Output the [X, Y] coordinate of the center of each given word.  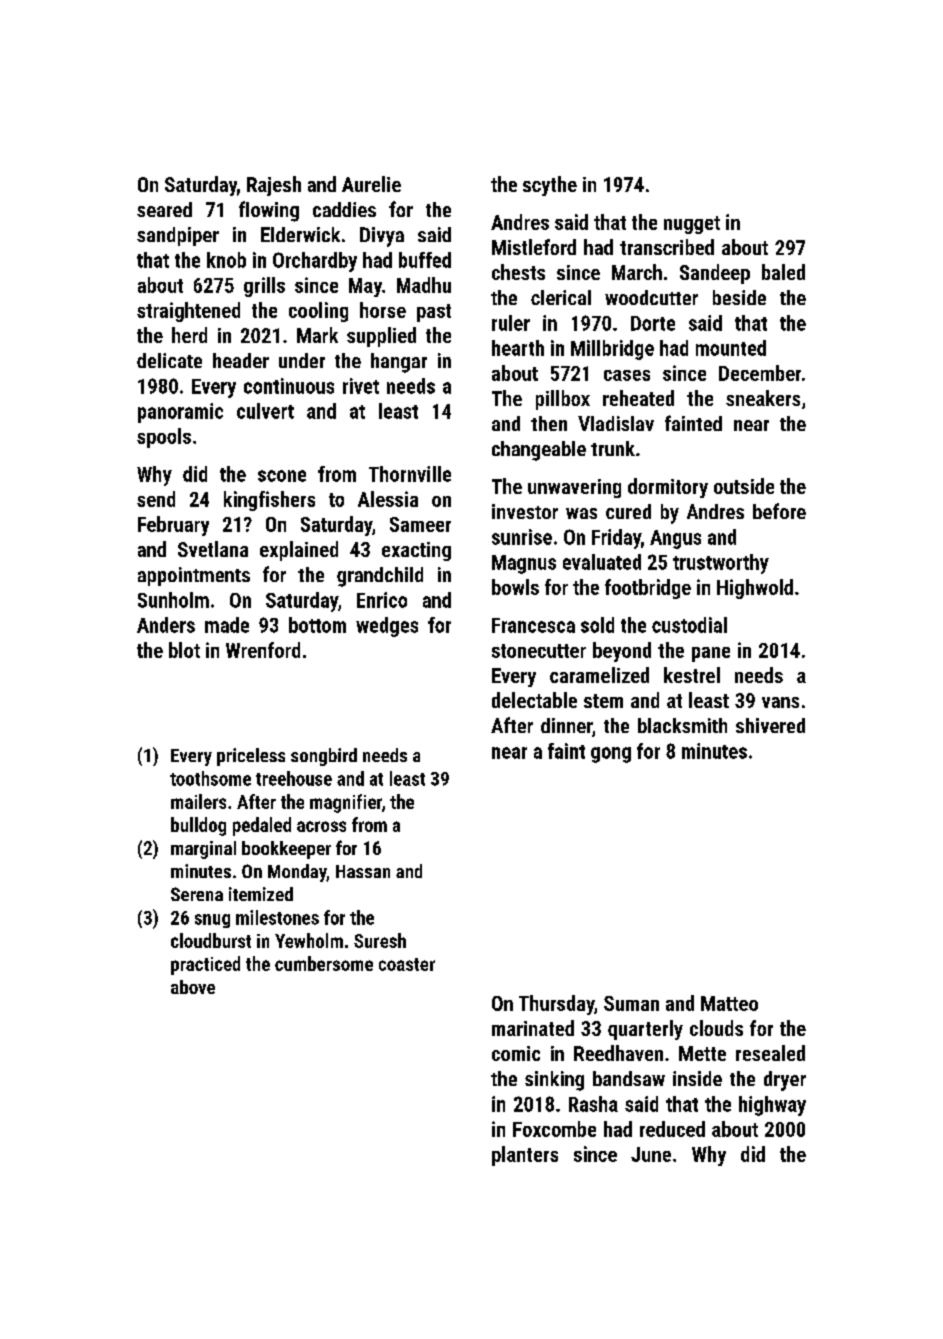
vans [780, 702]
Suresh [380, 940]
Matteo [729, 1003]
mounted [731, 348]
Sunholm [173, 600]
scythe [550, 186]
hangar [399, 363]
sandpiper [178, 236]
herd [189, 335]
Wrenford [263, 650]
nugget [692, 225]
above [193, 987]
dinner [566, 725]
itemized [261, 894]
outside [744, 486]
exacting [416, 551]
